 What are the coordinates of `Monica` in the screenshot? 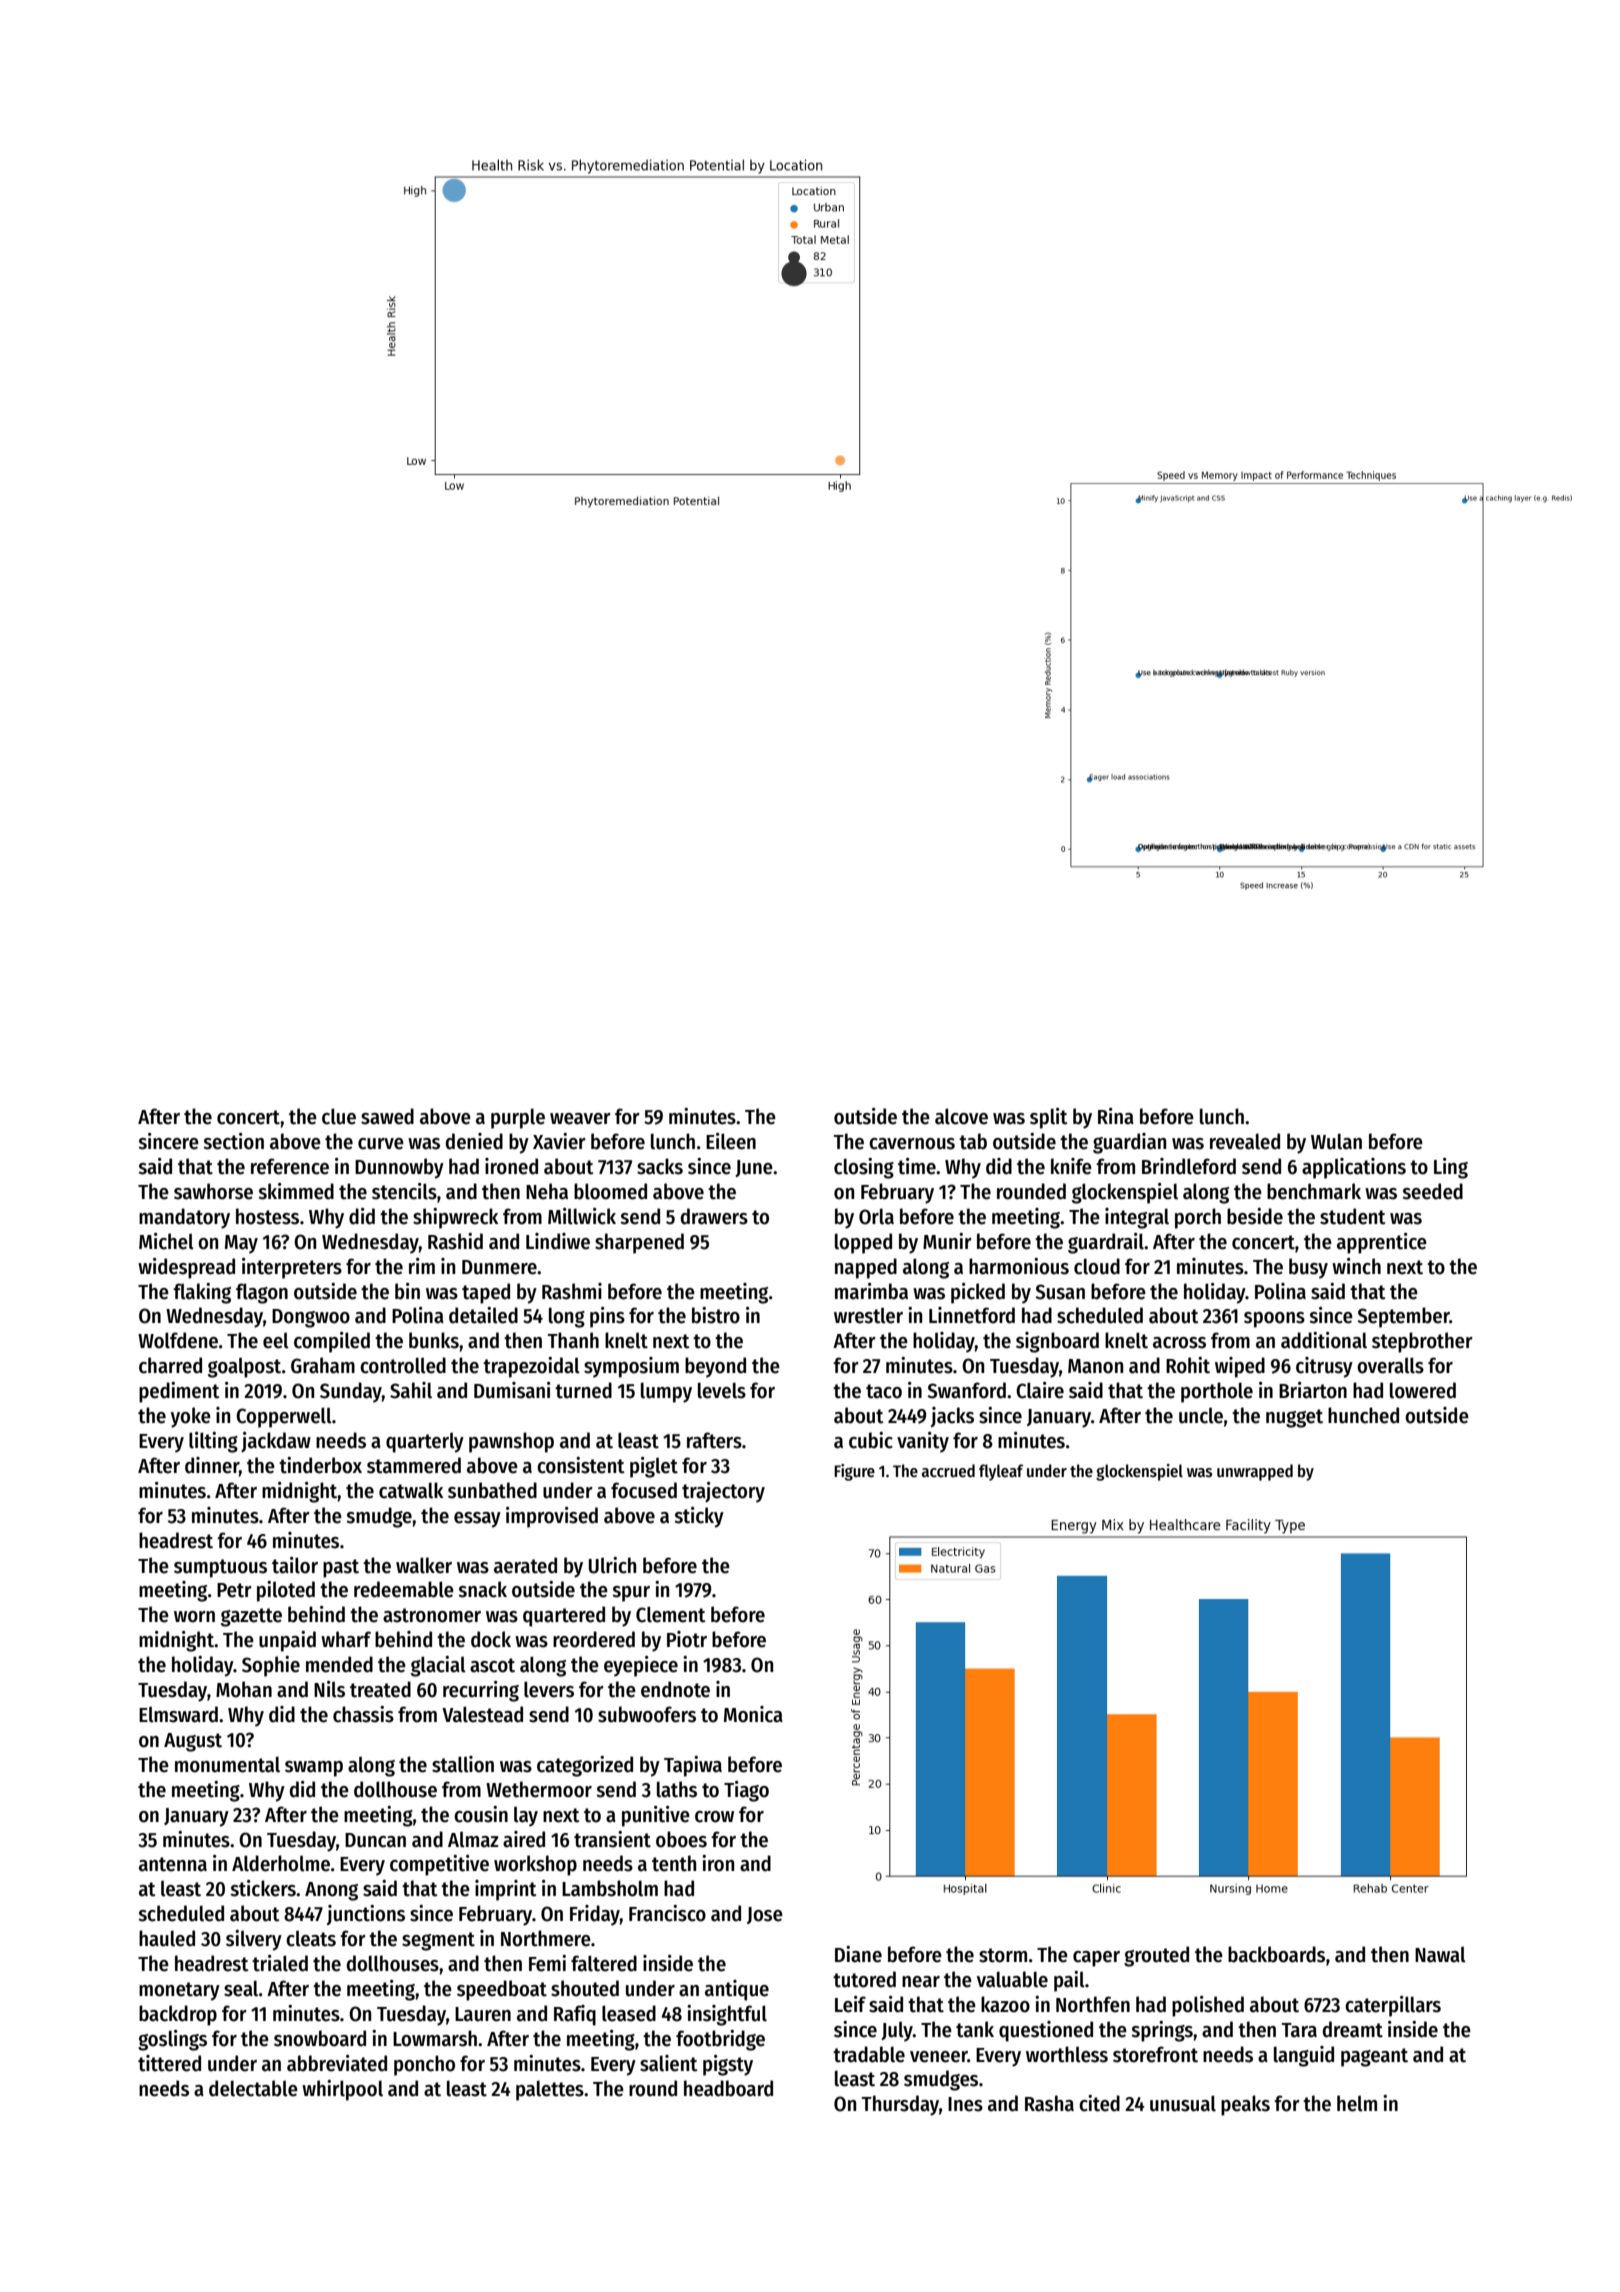 It's located at (753, 1714).
